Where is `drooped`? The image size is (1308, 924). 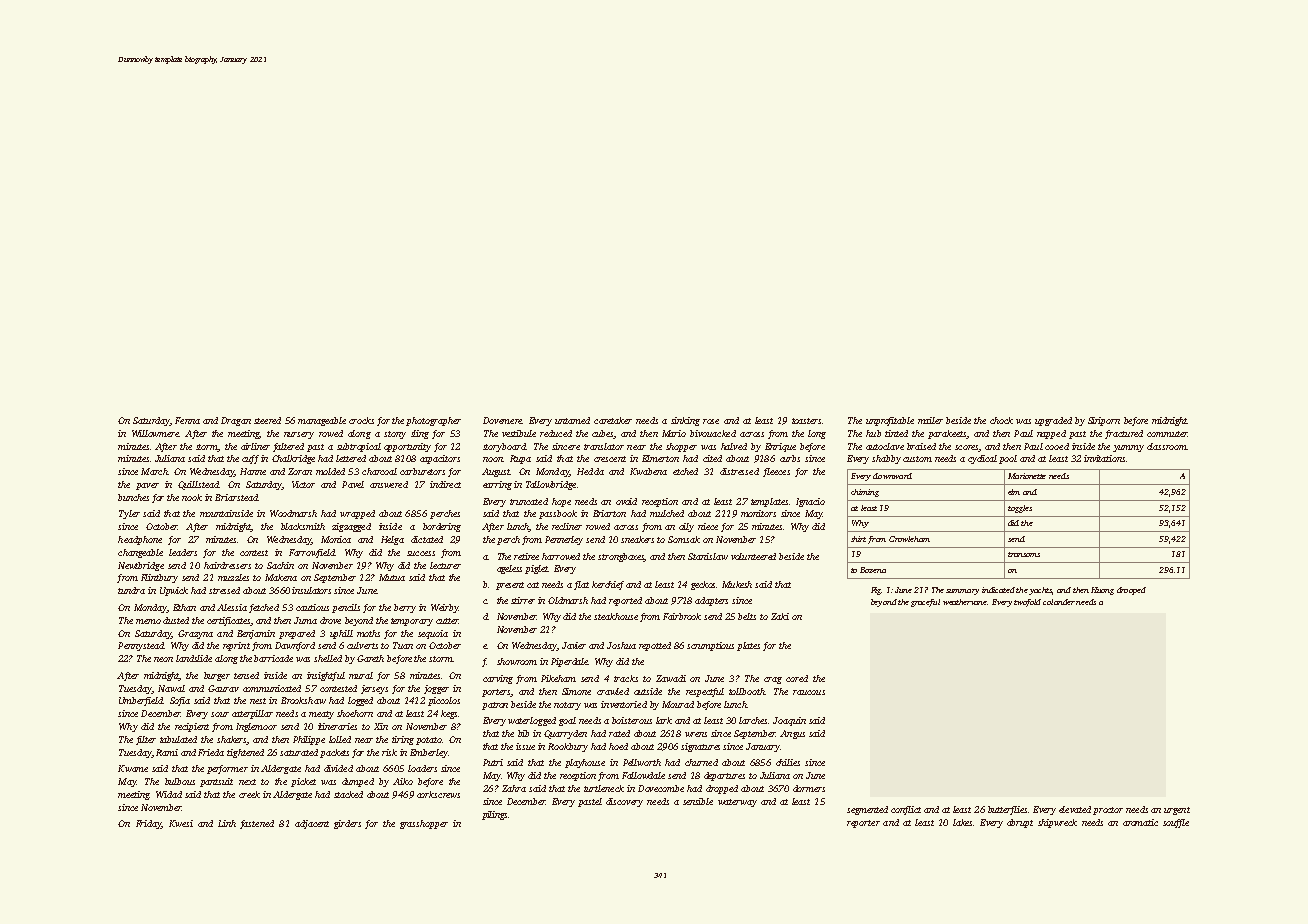 drooped is located at coordinates (1131, 591).
